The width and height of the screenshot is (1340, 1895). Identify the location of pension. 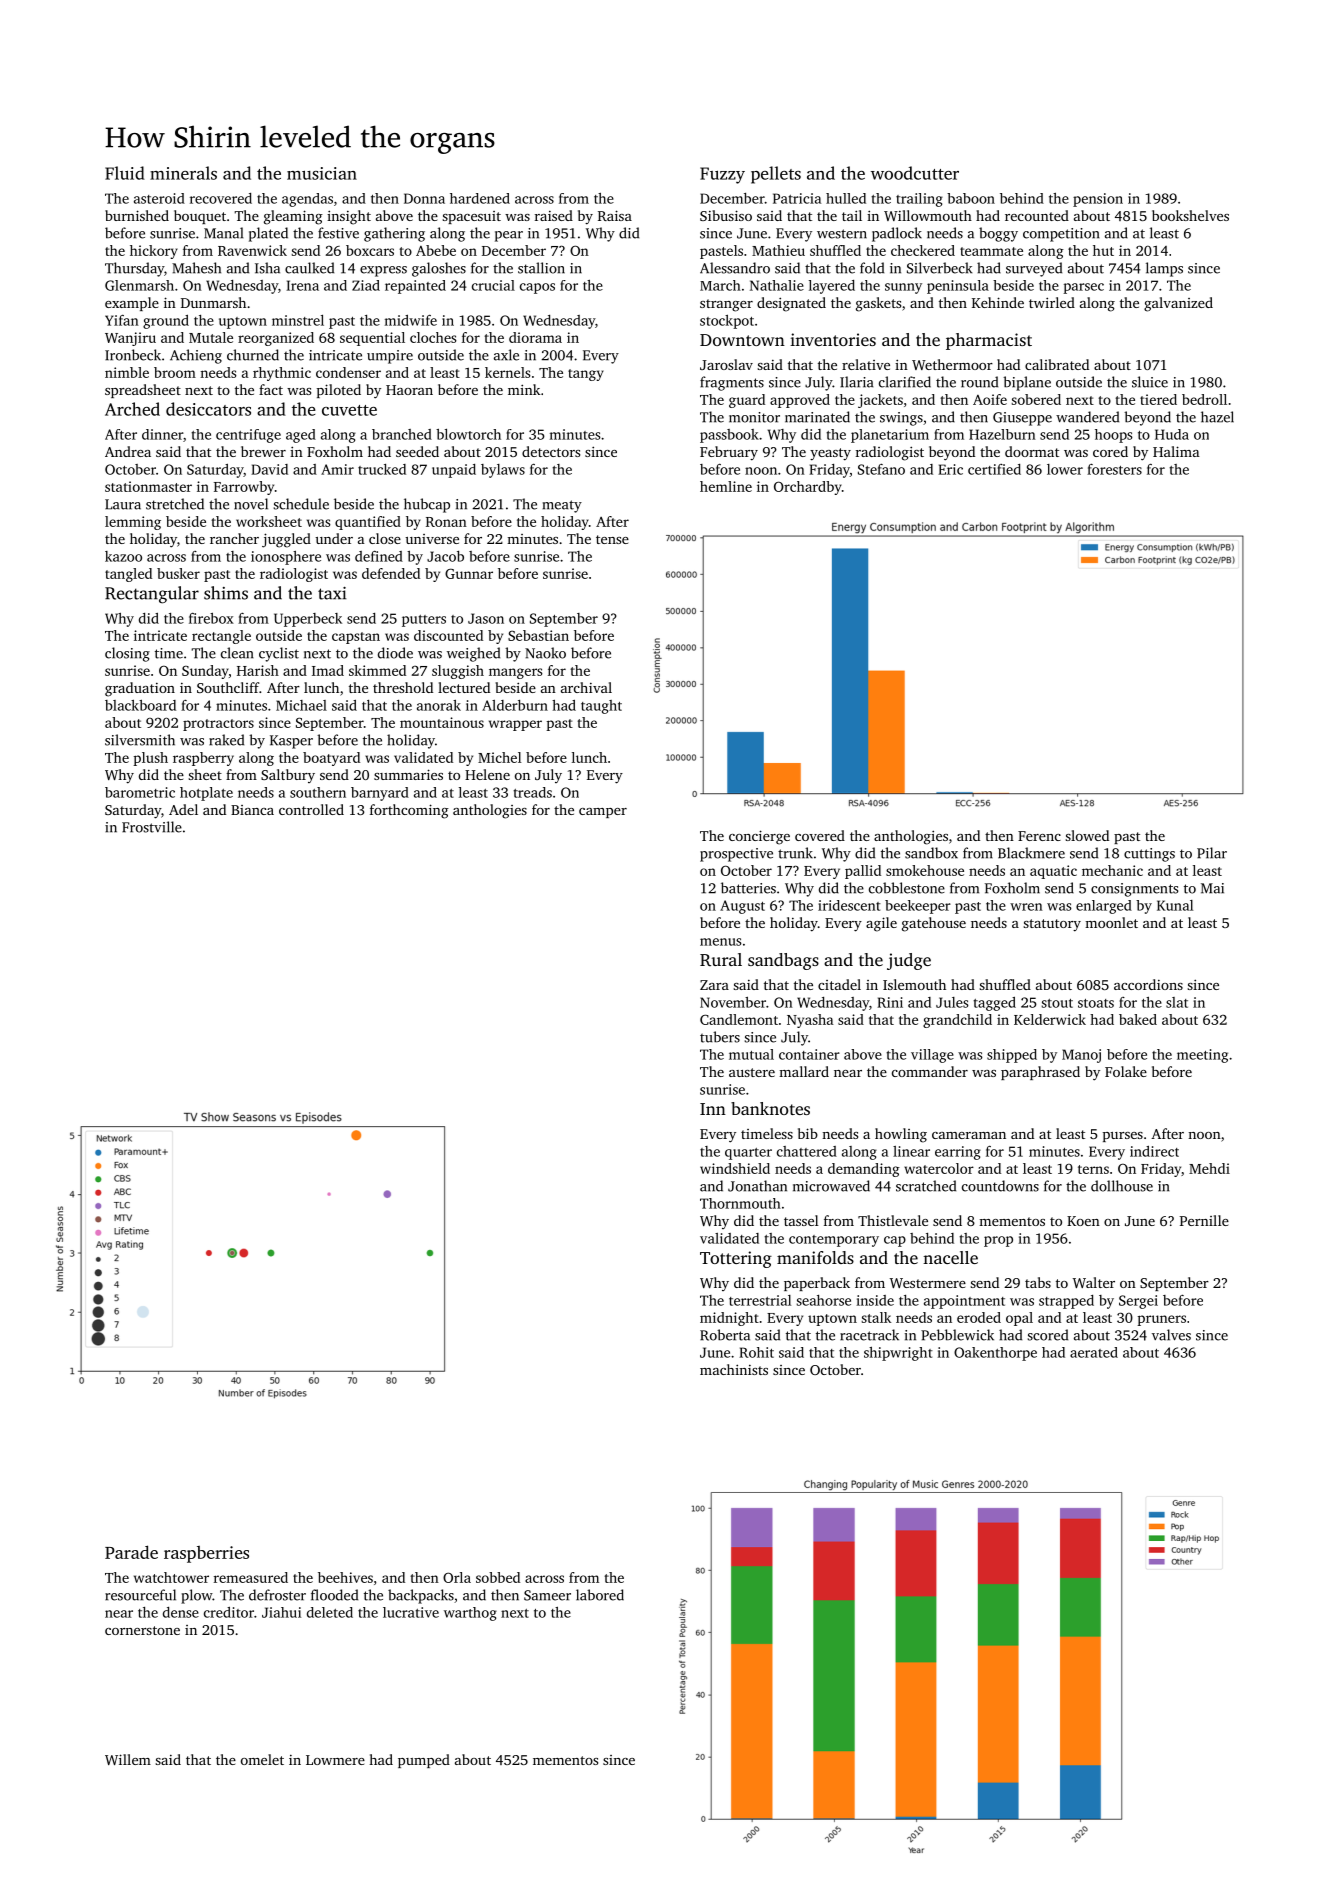
(1098, 200).
